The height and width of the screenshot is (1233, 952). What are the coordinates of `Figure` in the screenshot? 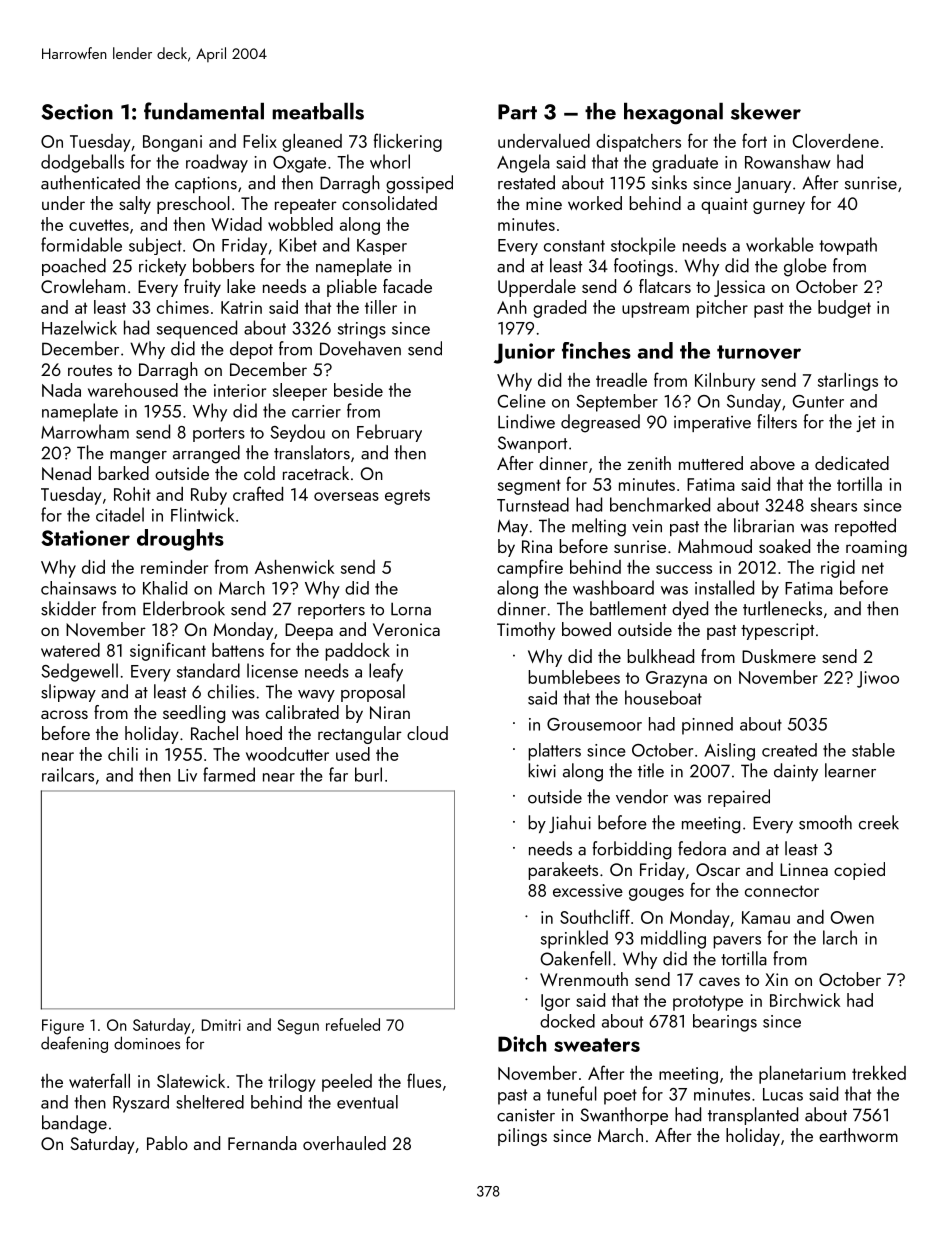 It's located at (63, 1027).
